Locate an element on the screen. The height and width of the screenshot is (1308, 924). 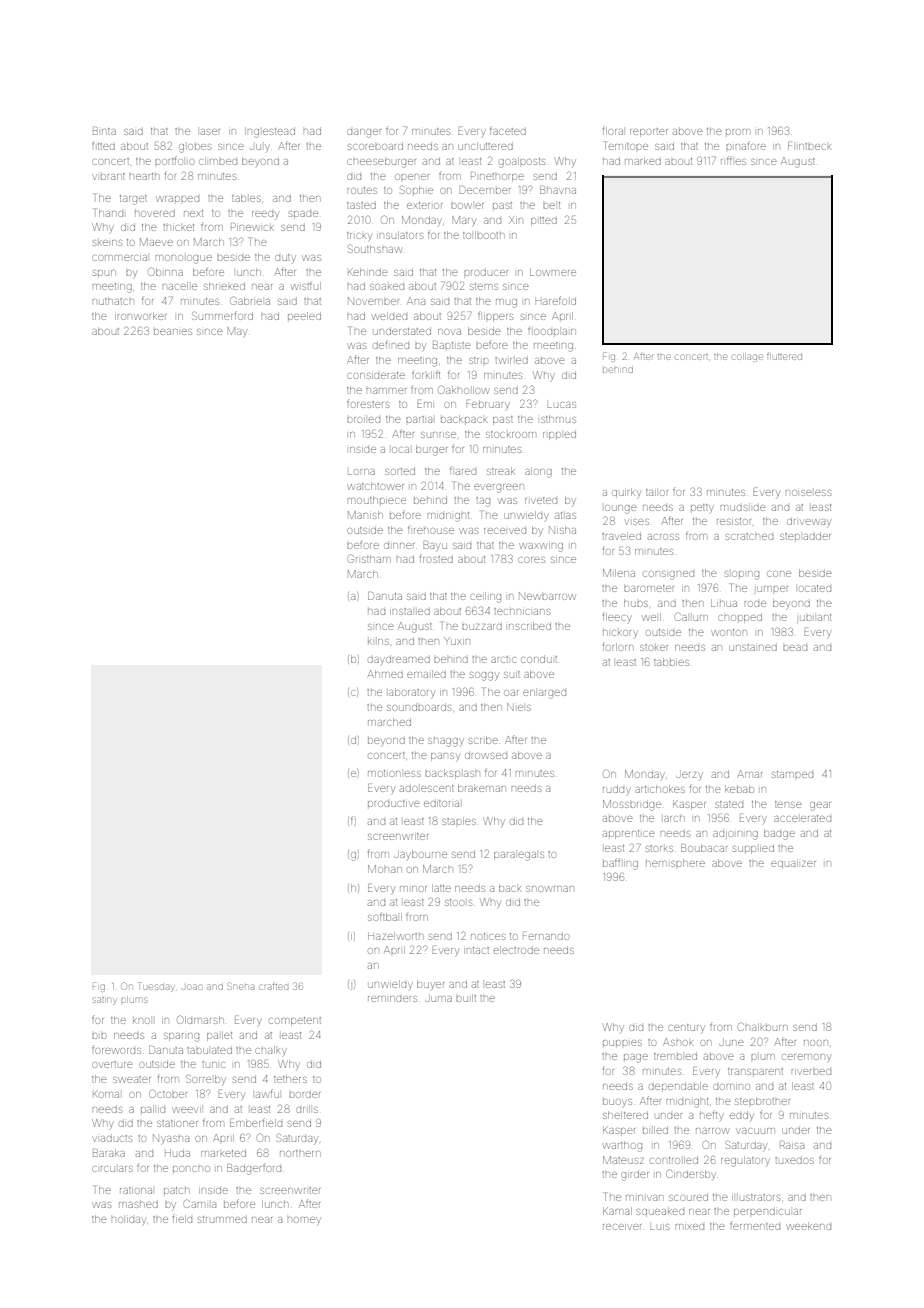
productive is located at coordinates (394, 803).
